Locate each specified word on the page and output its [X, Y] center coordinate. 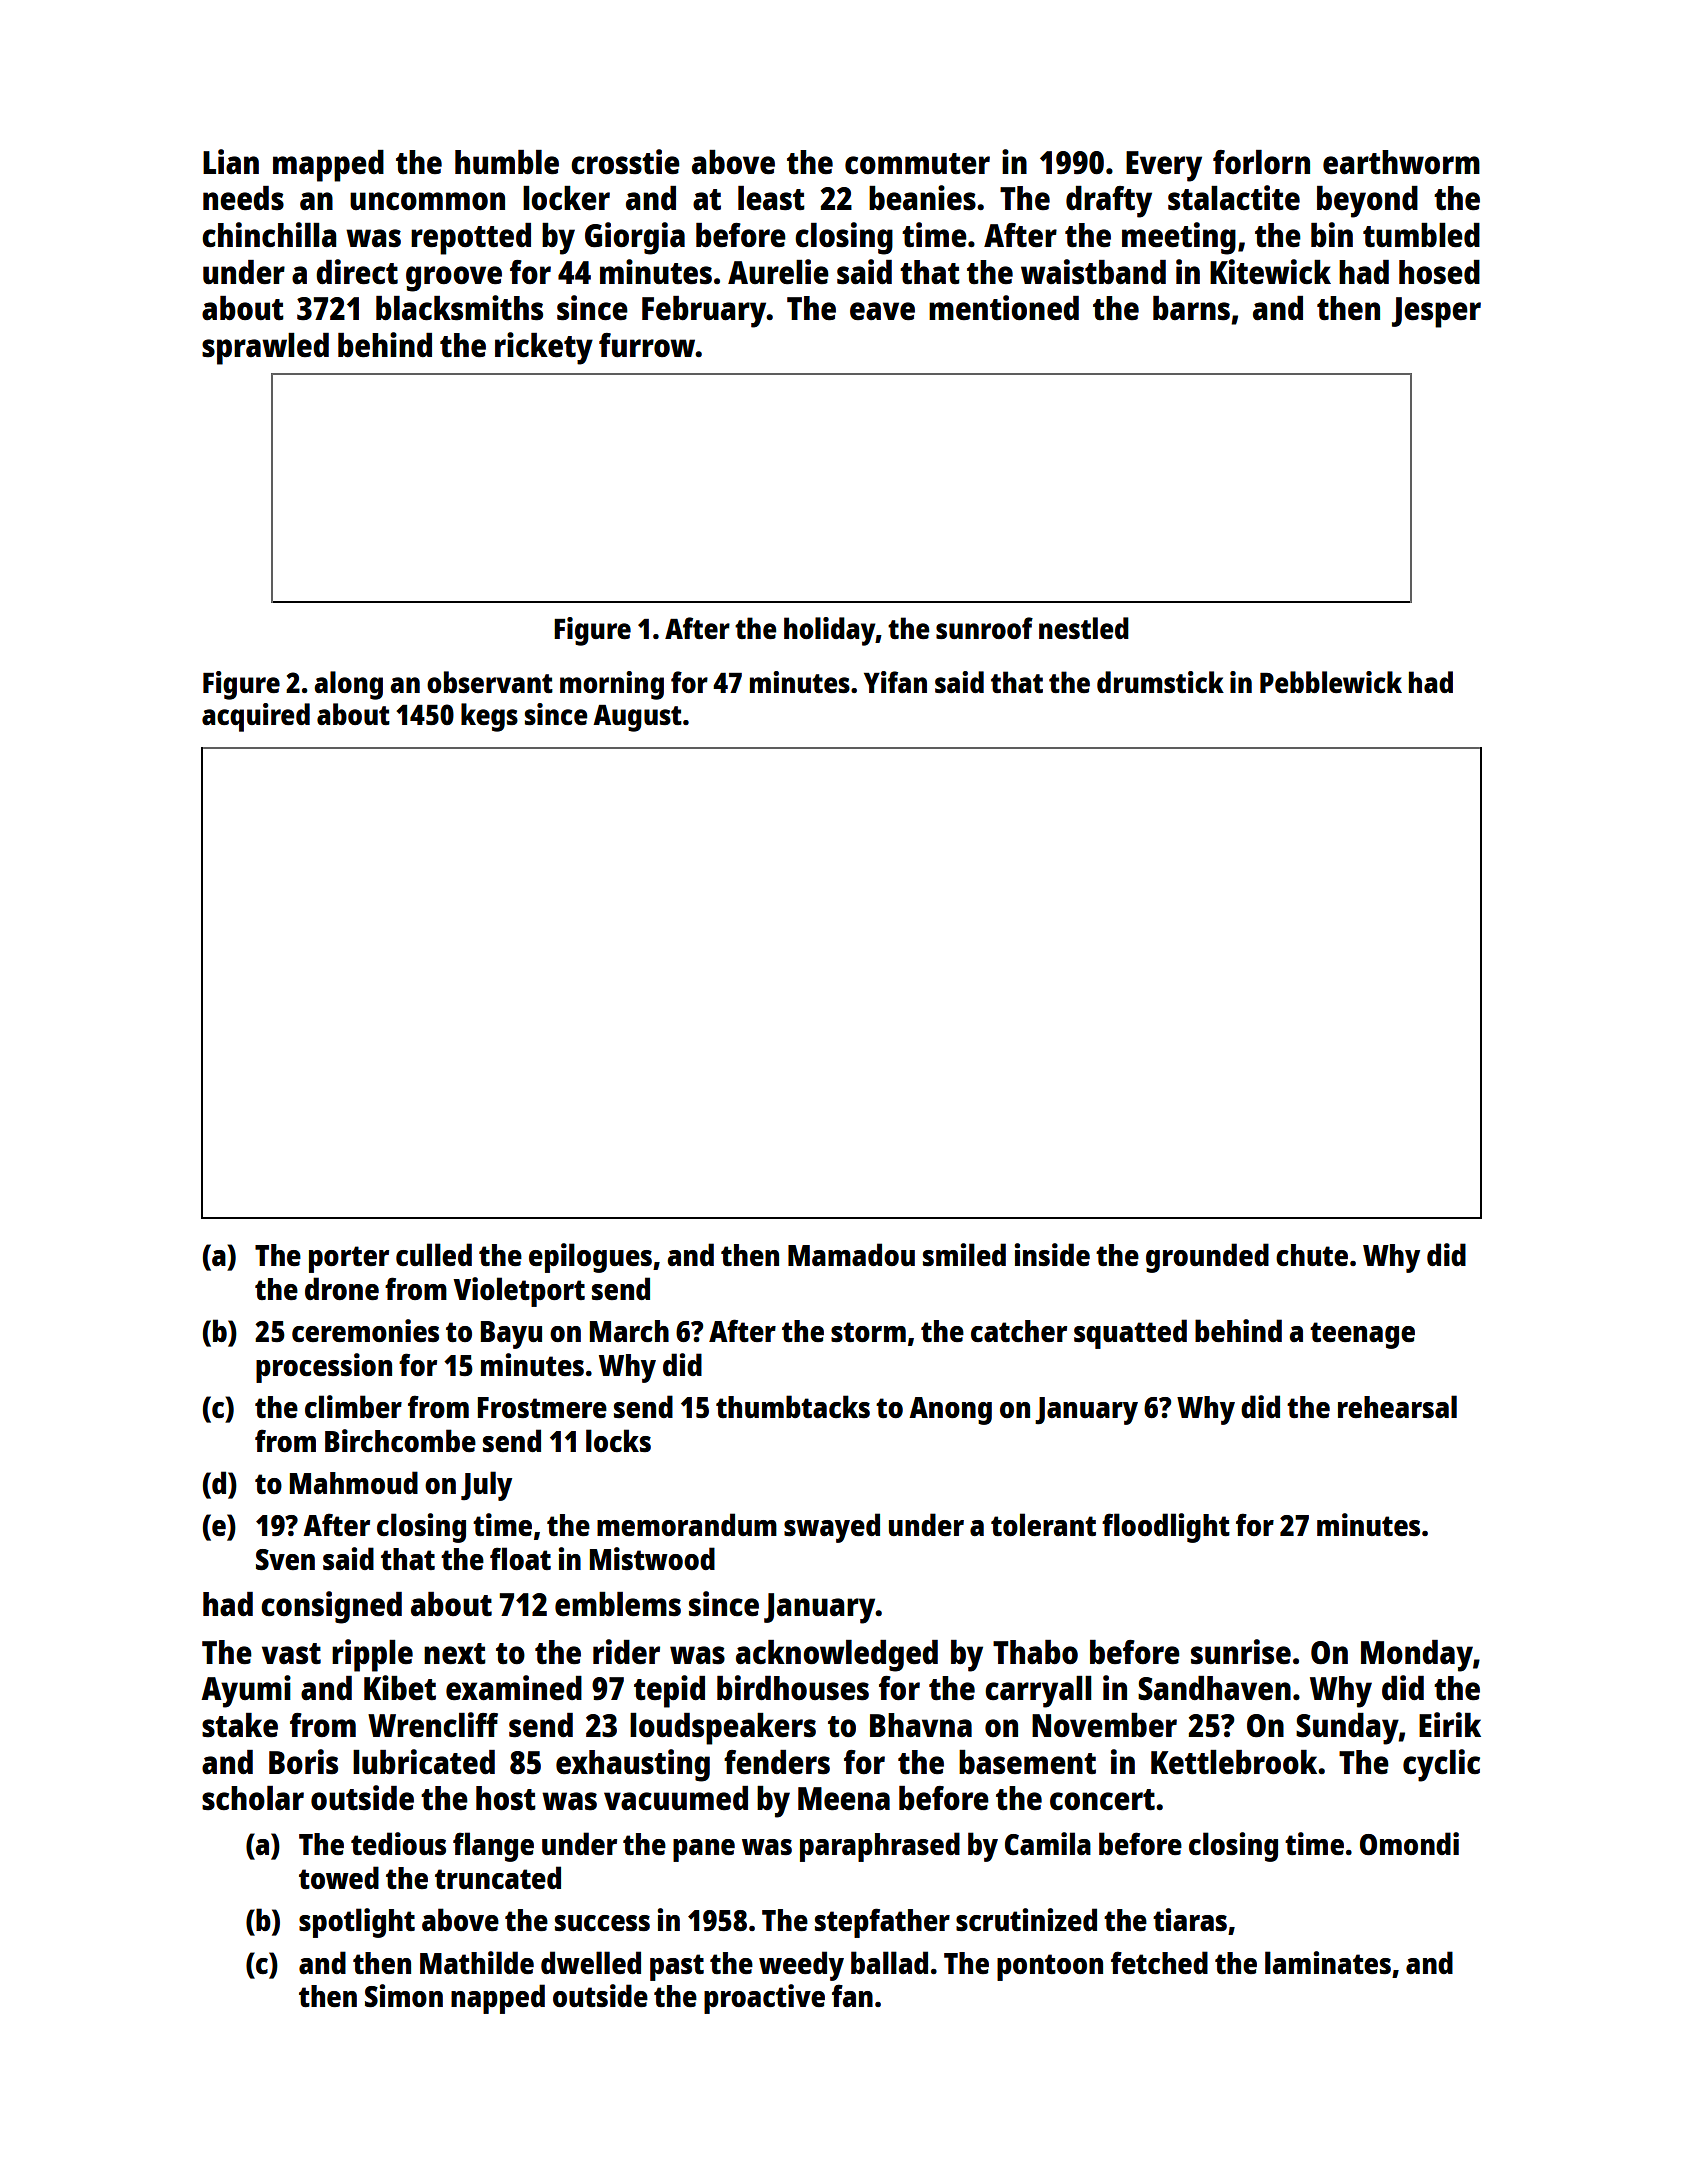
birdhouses [793, 1688]
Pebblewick [1331, 682]
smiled [964, 1254]
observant [490, 682]
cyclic [1441, 1765]
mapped [328, 165]
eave [882, 311]
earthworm [1401, 162]
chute [1312, 1255]
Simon [404, 1996]
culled [434, 1254]
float [520, 1558]
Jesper [1436, 312]
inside [1052, 1255]
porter [349, 1259]
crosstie [625, 162]
